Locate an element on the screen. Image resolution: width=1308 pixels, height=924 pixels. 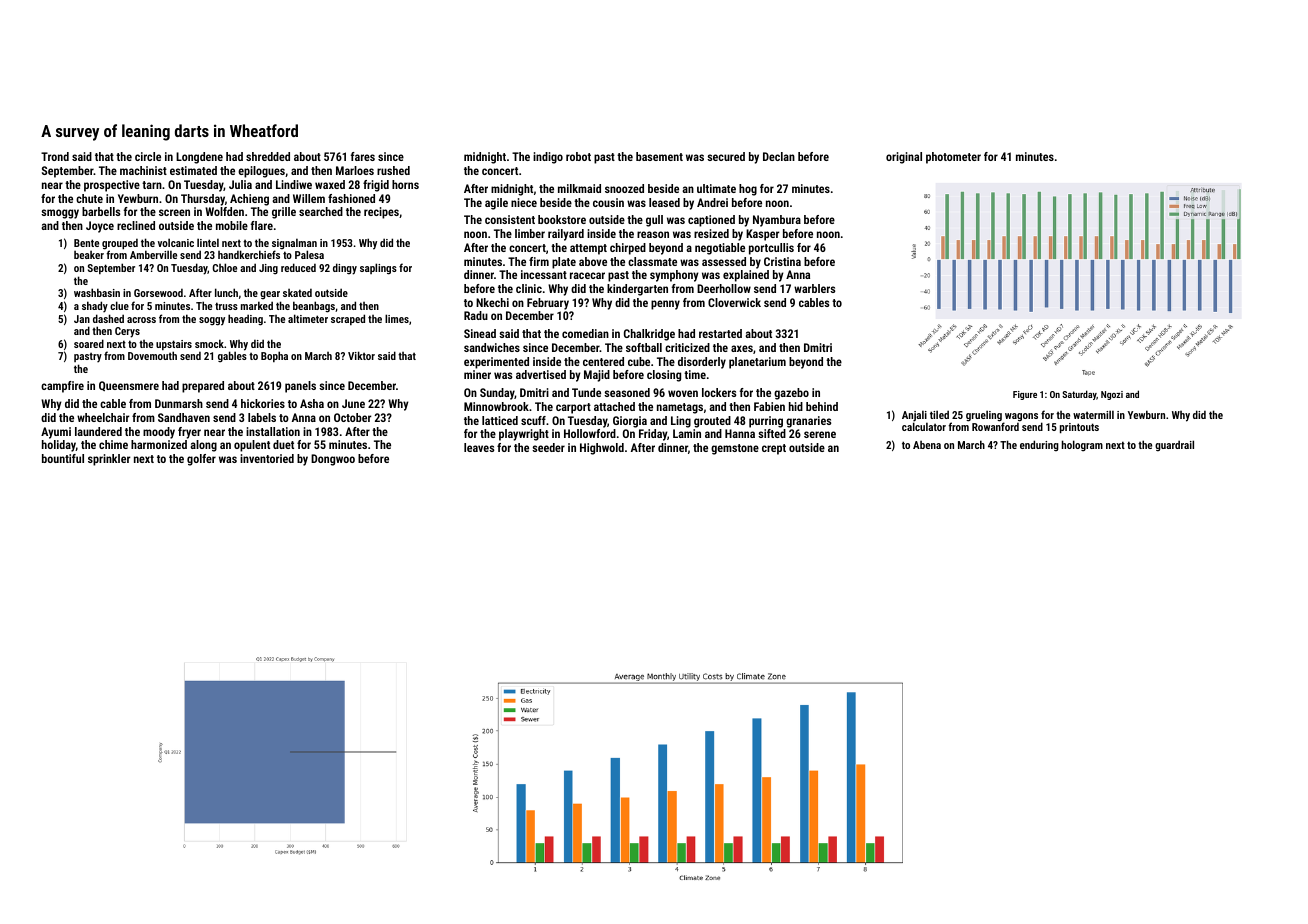
axes is located at coordinates (742, 348).
